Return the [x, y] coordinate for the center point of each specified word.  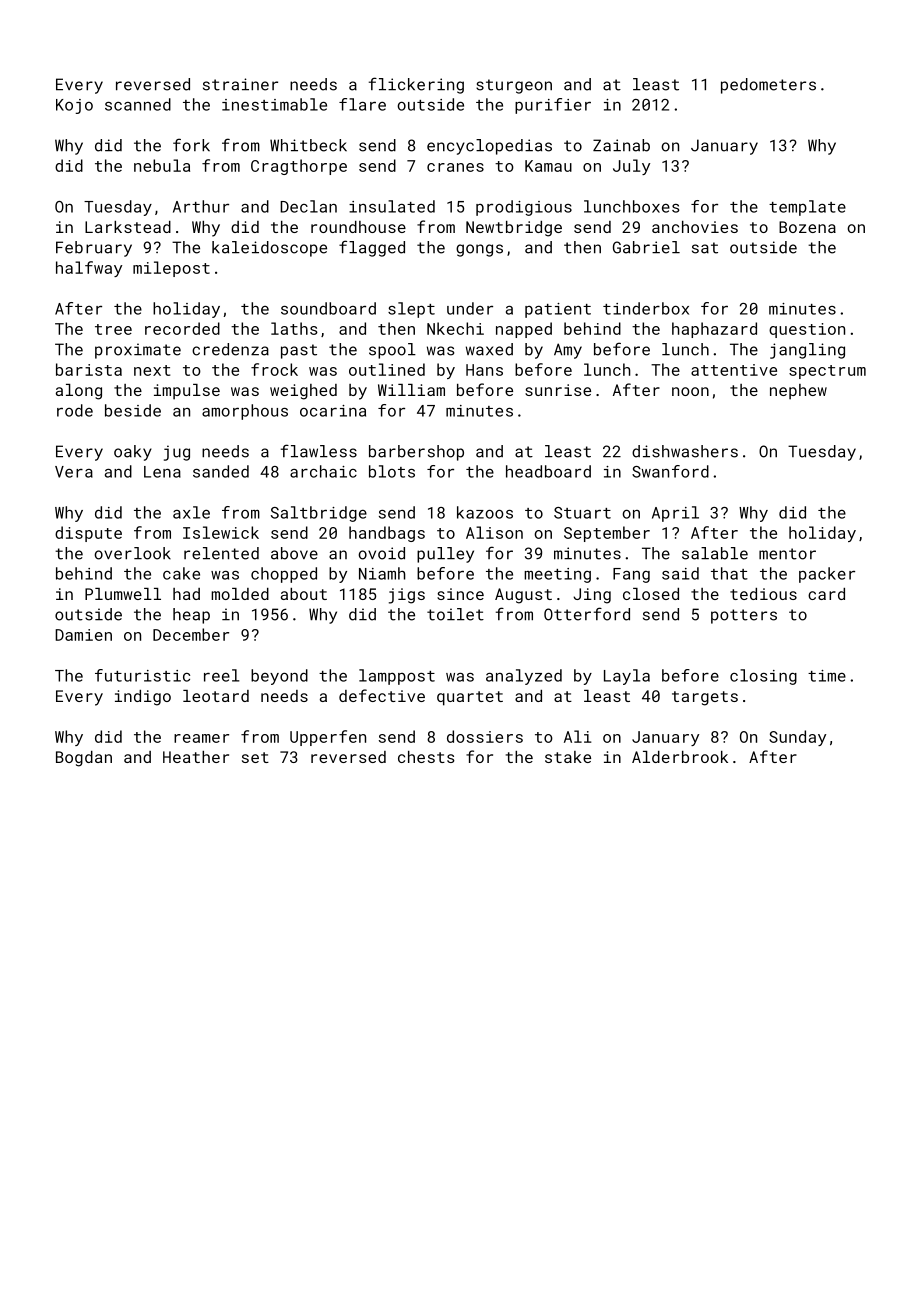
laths [294, 328]
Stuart [582, 513]
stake [568, 757]
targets [705, 698]
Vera [74, 472]
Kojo [74, 106]
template [807, 208]
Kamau [548, 166]
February [94, 249]
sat [705, 248]
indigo [143, 698]
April [675, 514]
